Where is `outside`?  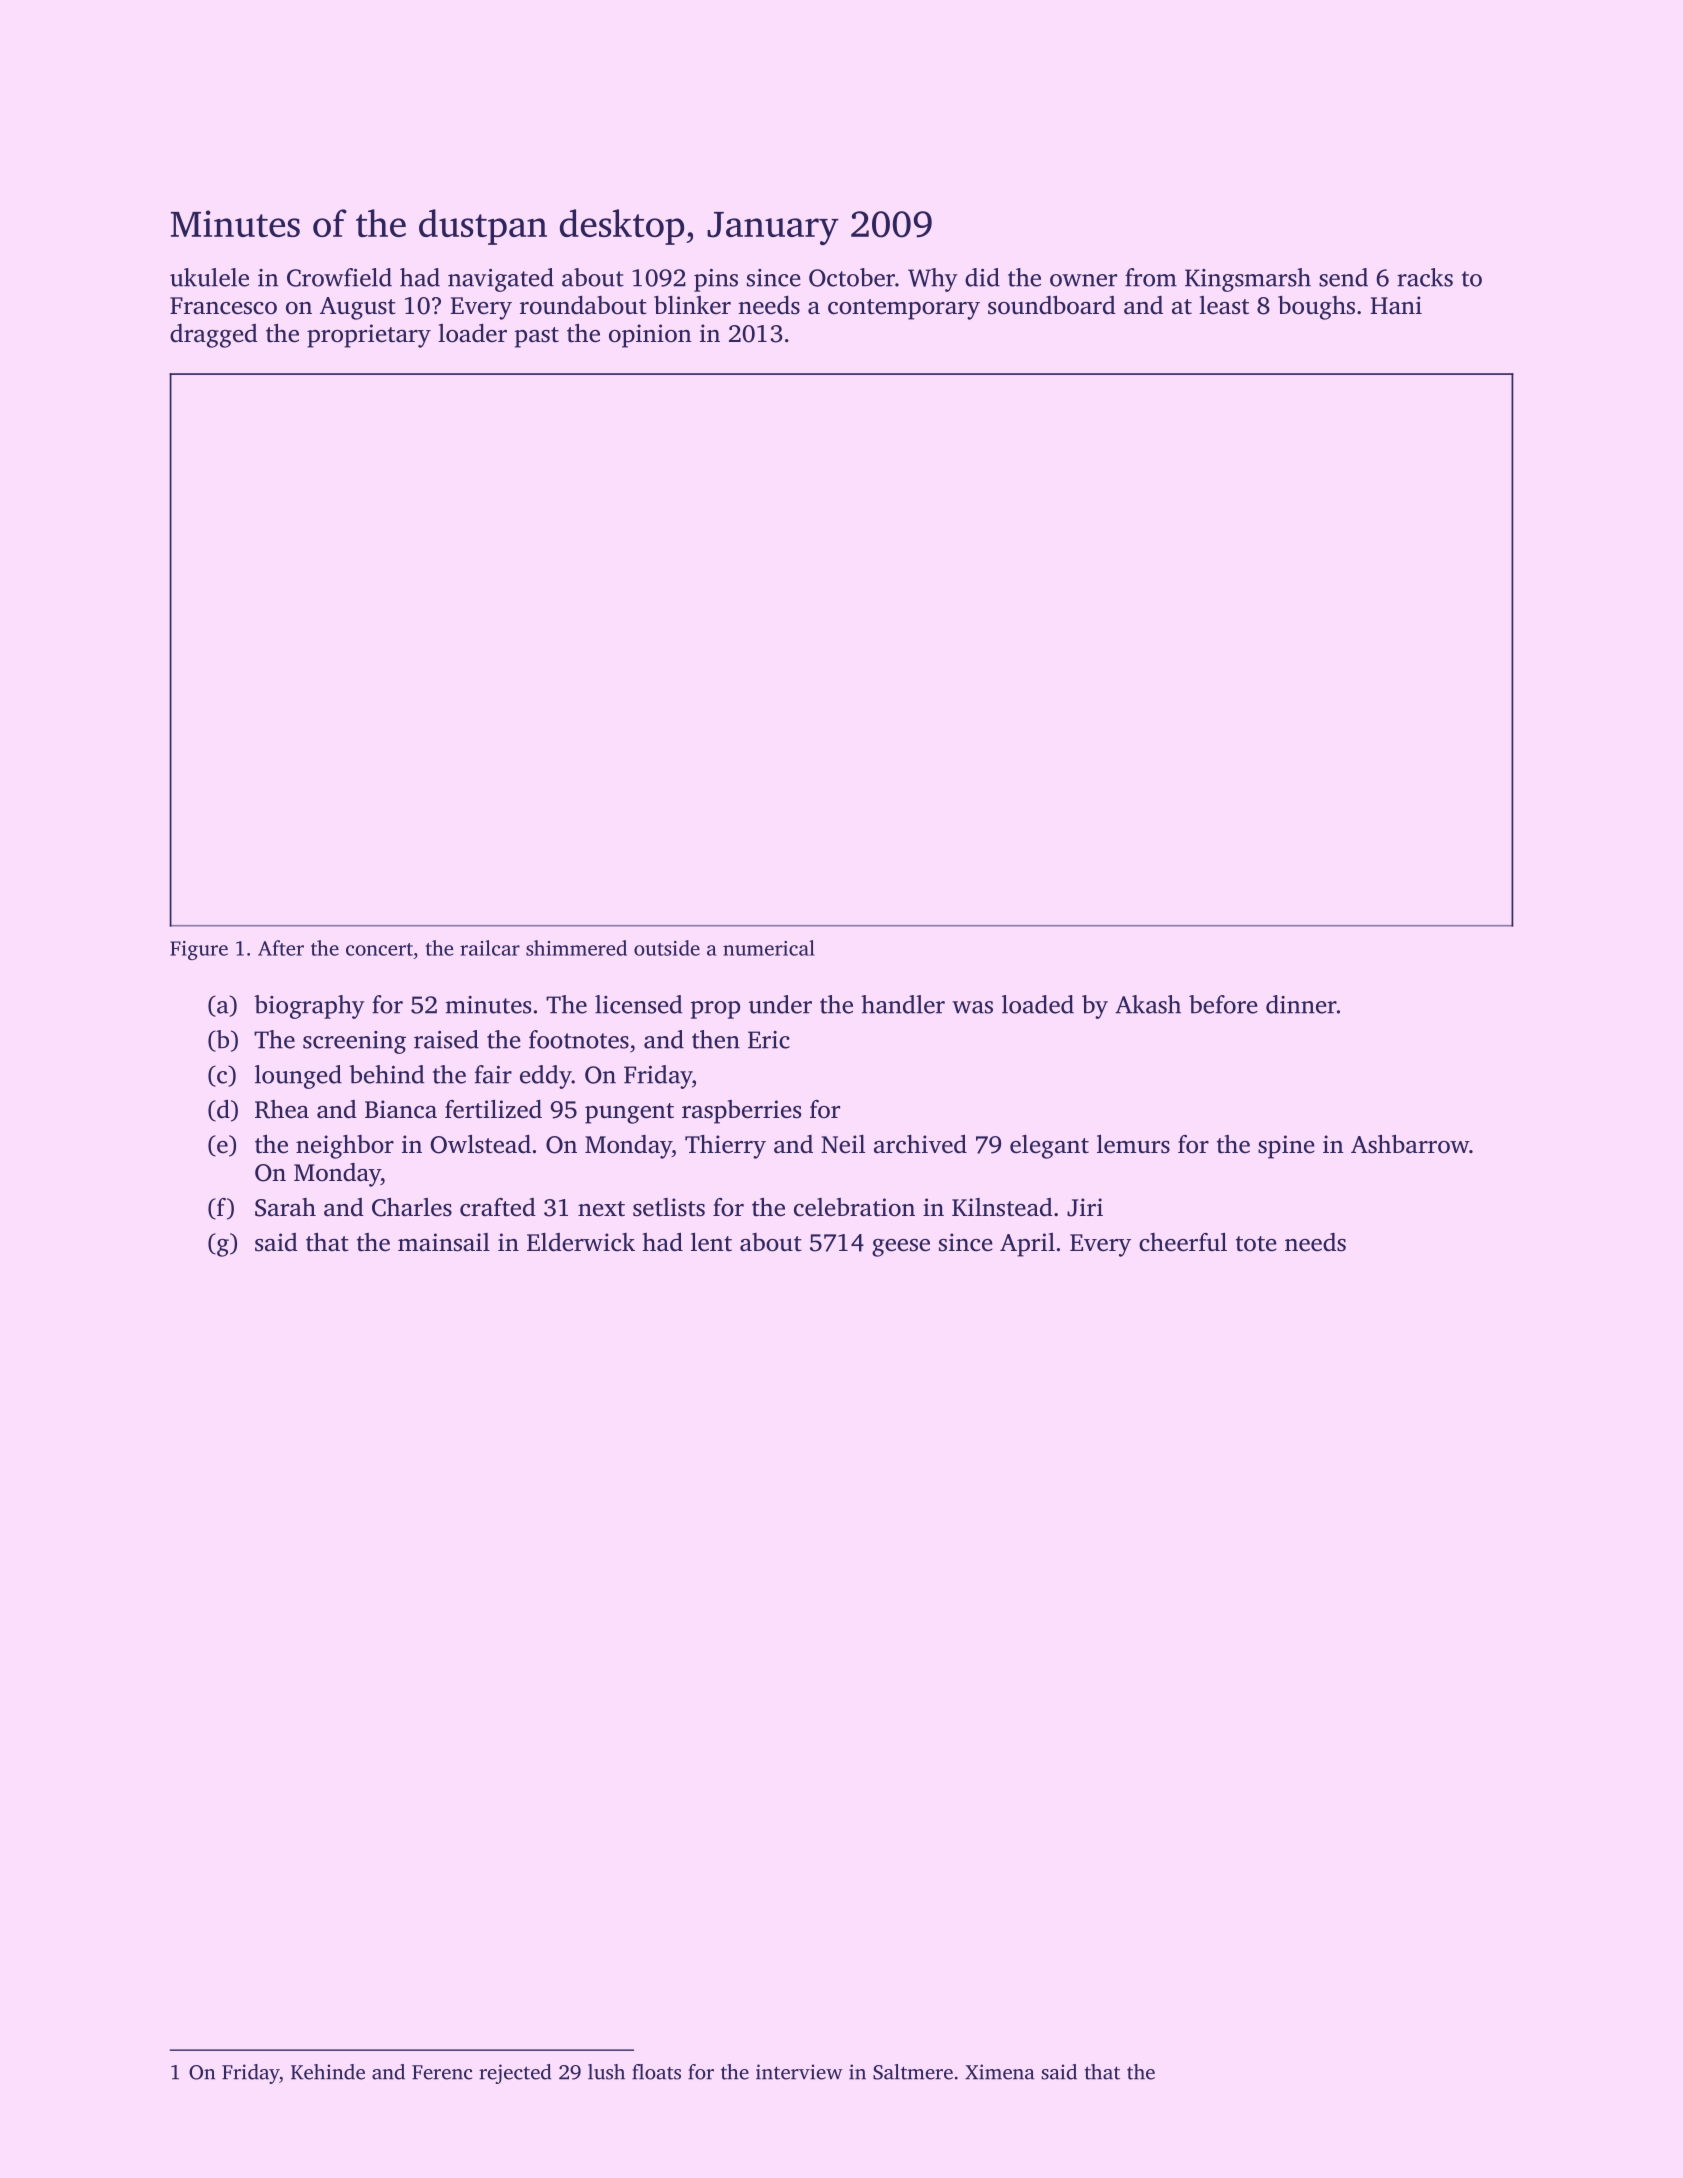 outside is located at coordinates (667, 948).
